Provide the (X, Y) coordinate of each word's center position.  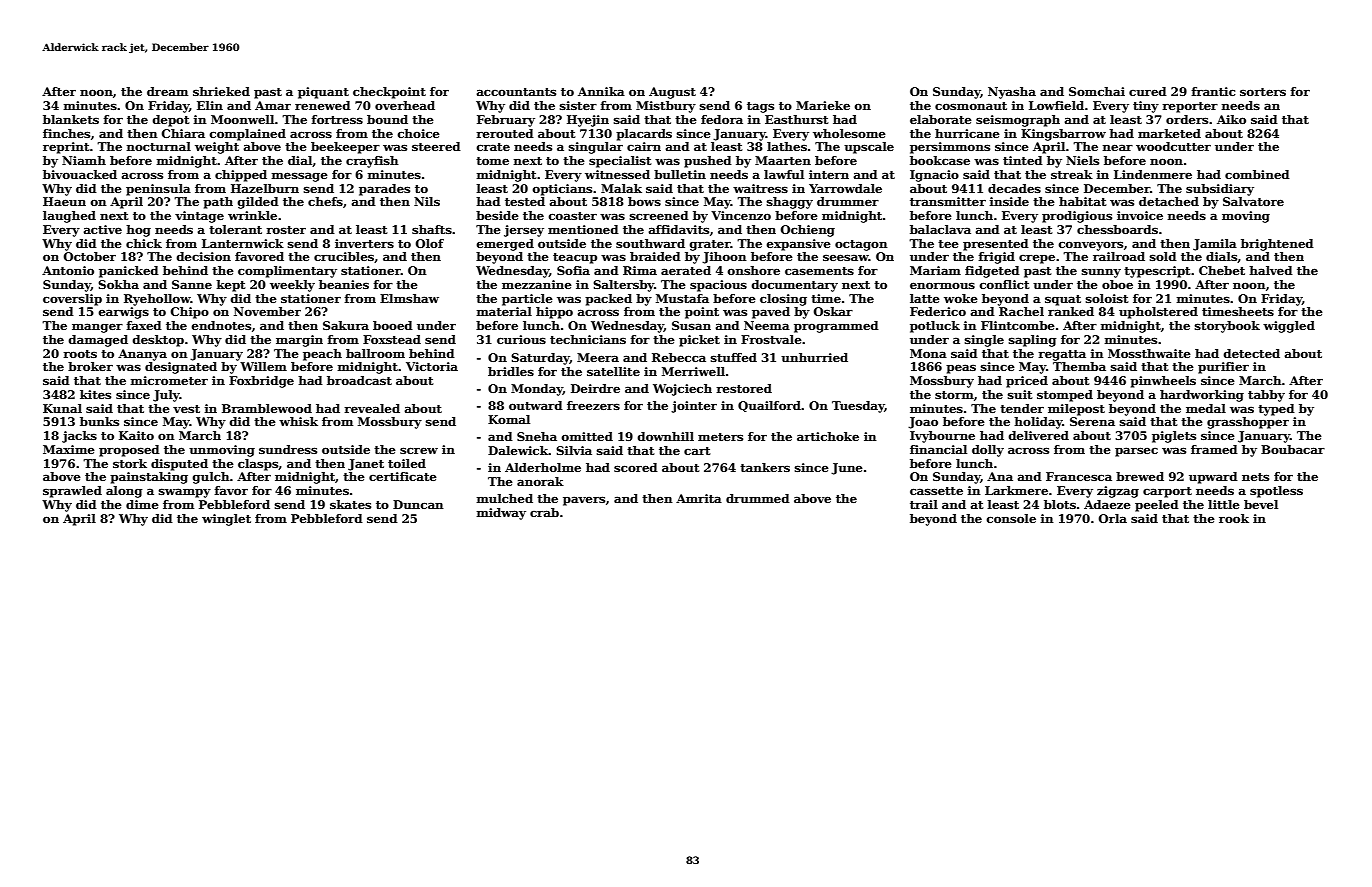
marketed (1169, 133)
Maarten (783, 160)
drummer (848, 201)
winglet (226, 520)
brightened (1277, 245)
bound (387, 119)
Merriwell (693, 371)
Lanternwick (243, 243)
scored (636, 467)
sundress (288, 449)
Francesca (1079, 476)
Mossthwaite (1149, 353)
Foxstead (392, 339)
